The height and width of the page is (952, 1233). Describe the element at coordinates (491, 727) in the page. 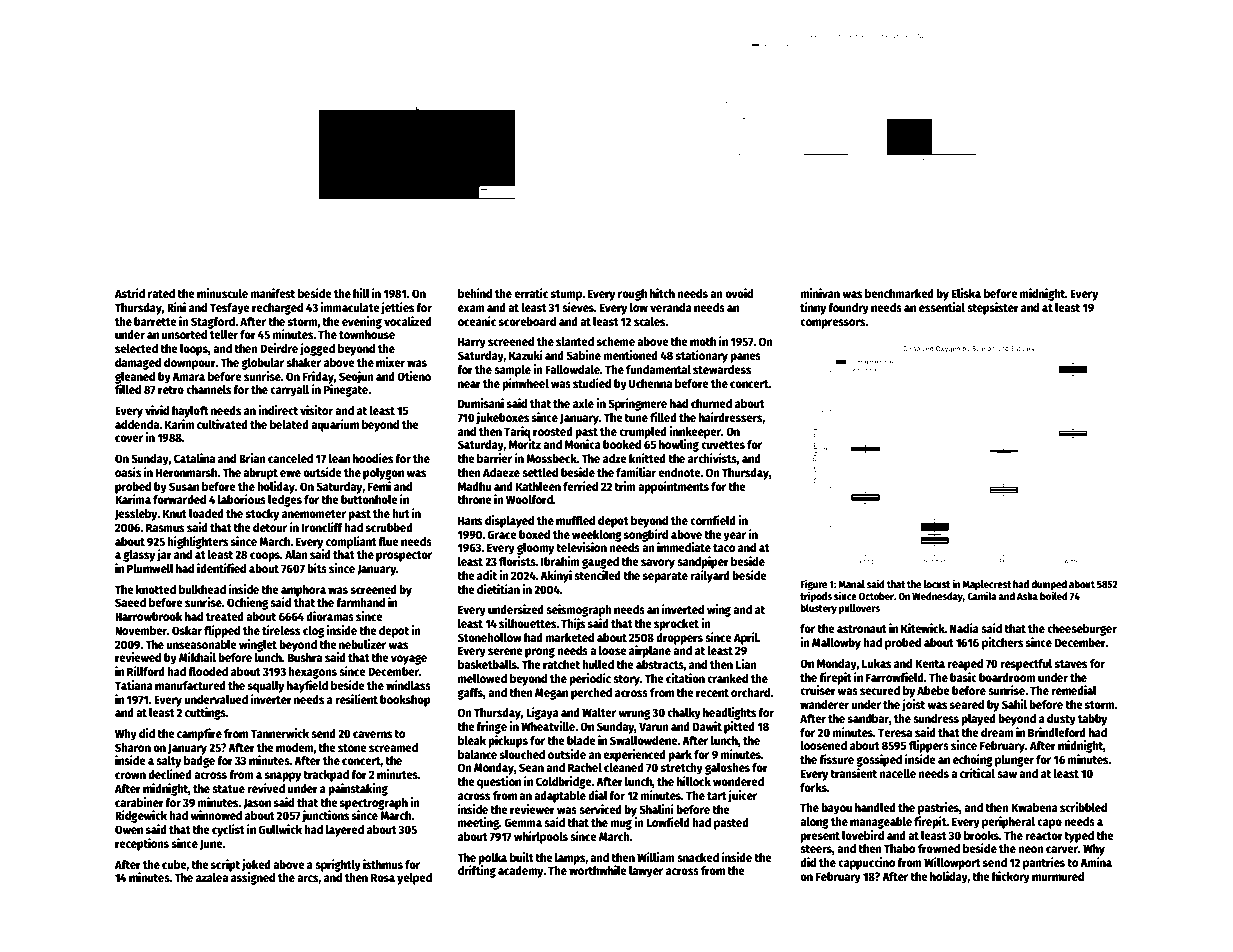

I see `fringe` at that location.
